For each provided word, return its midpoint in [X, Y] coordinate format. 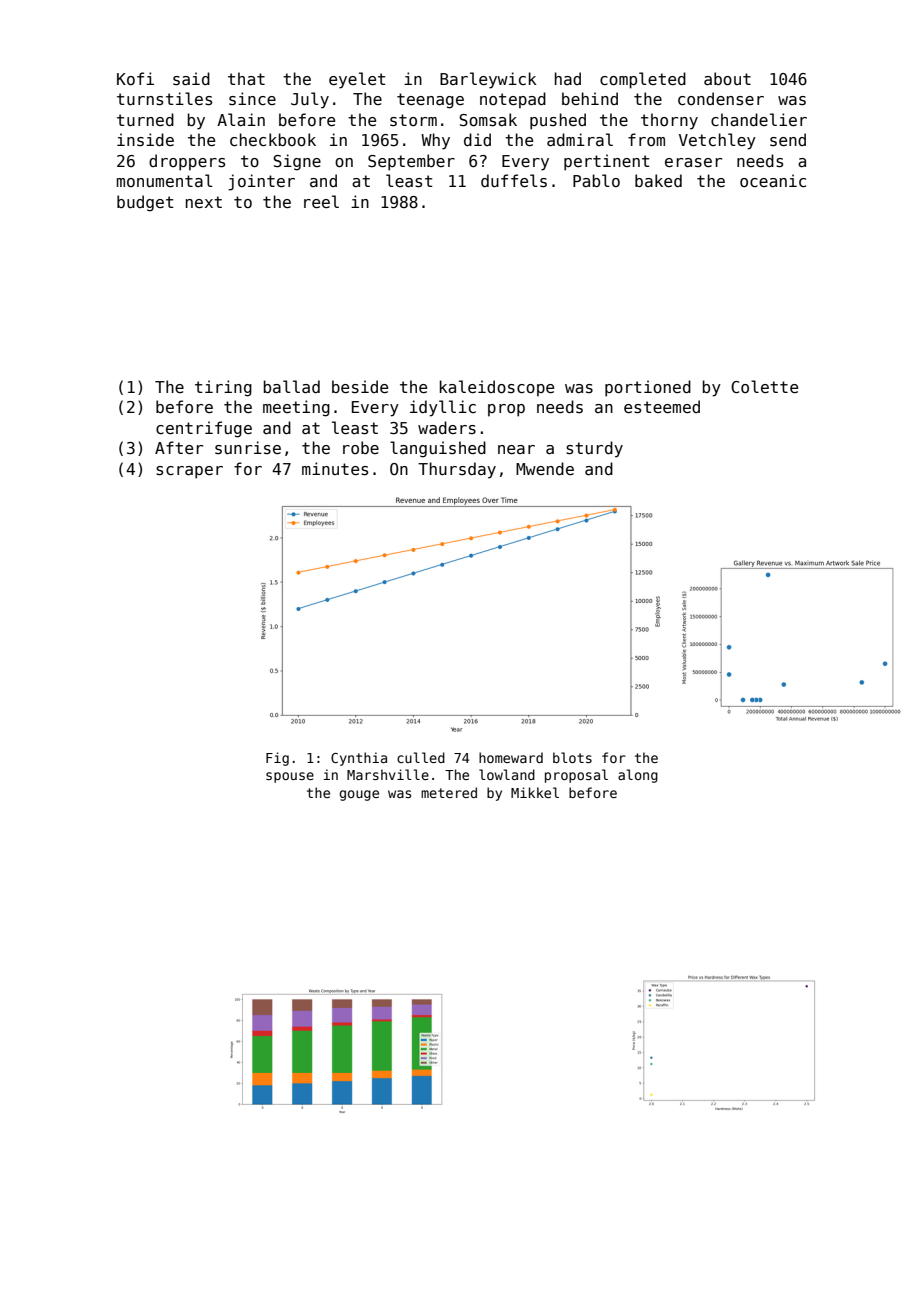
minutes [335, 469]
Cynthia [359, 759]
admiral [580, 139]
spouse [290, 777]
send [788, 140]
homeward [511, 757]
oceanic [773, 180]
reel [321, 201]
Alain [241, 119]
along [638, 776]
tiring [223, 388]
